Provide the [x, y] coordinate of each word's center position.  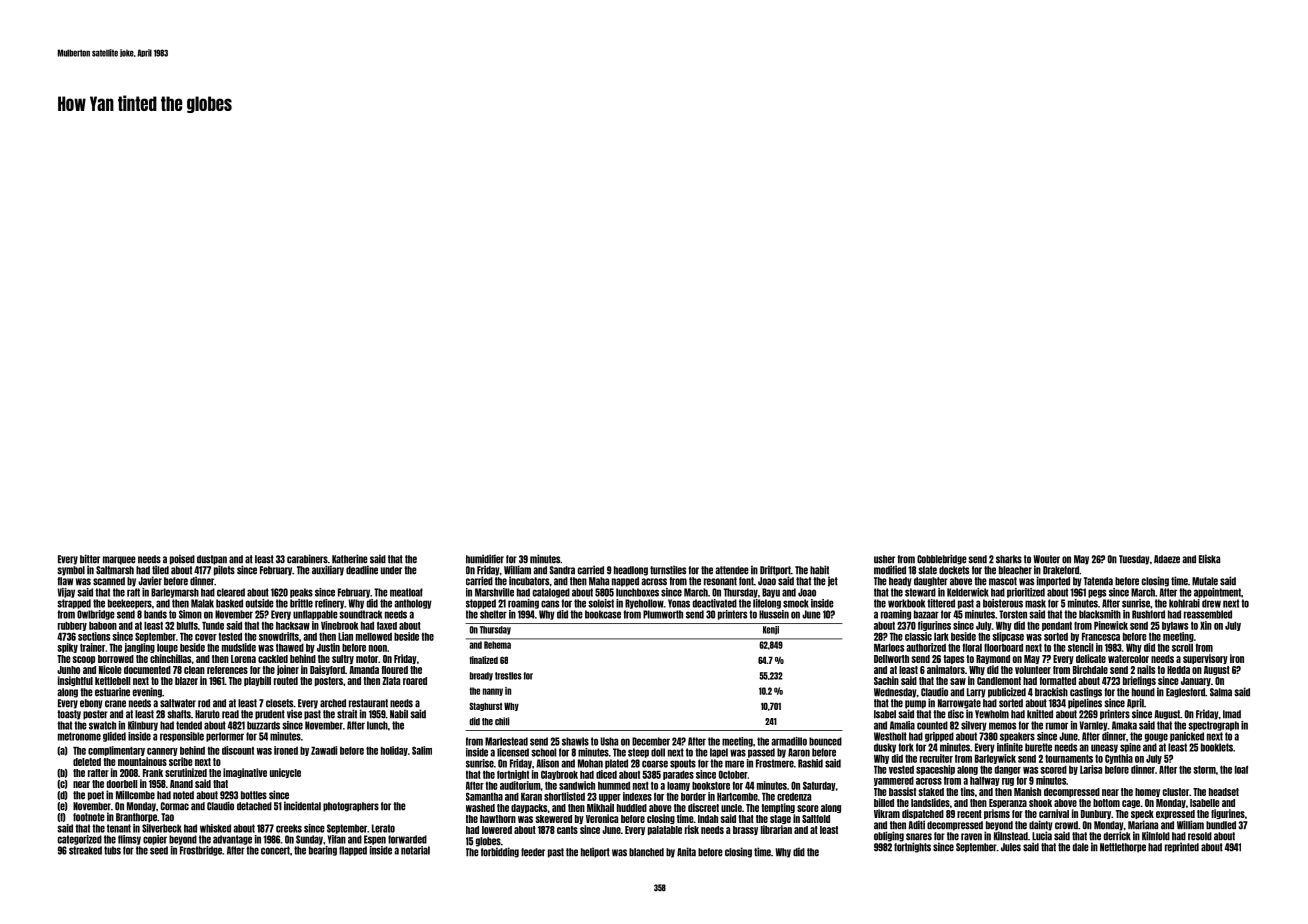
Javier [150, 581]
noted [183, 795]
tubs [112, 850]
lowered [497, 830]
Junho [68, 670]
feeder [533, 852]
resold [1200, 836]
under [391, 570]
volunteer [1033, 670]
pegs [1097, 593]
